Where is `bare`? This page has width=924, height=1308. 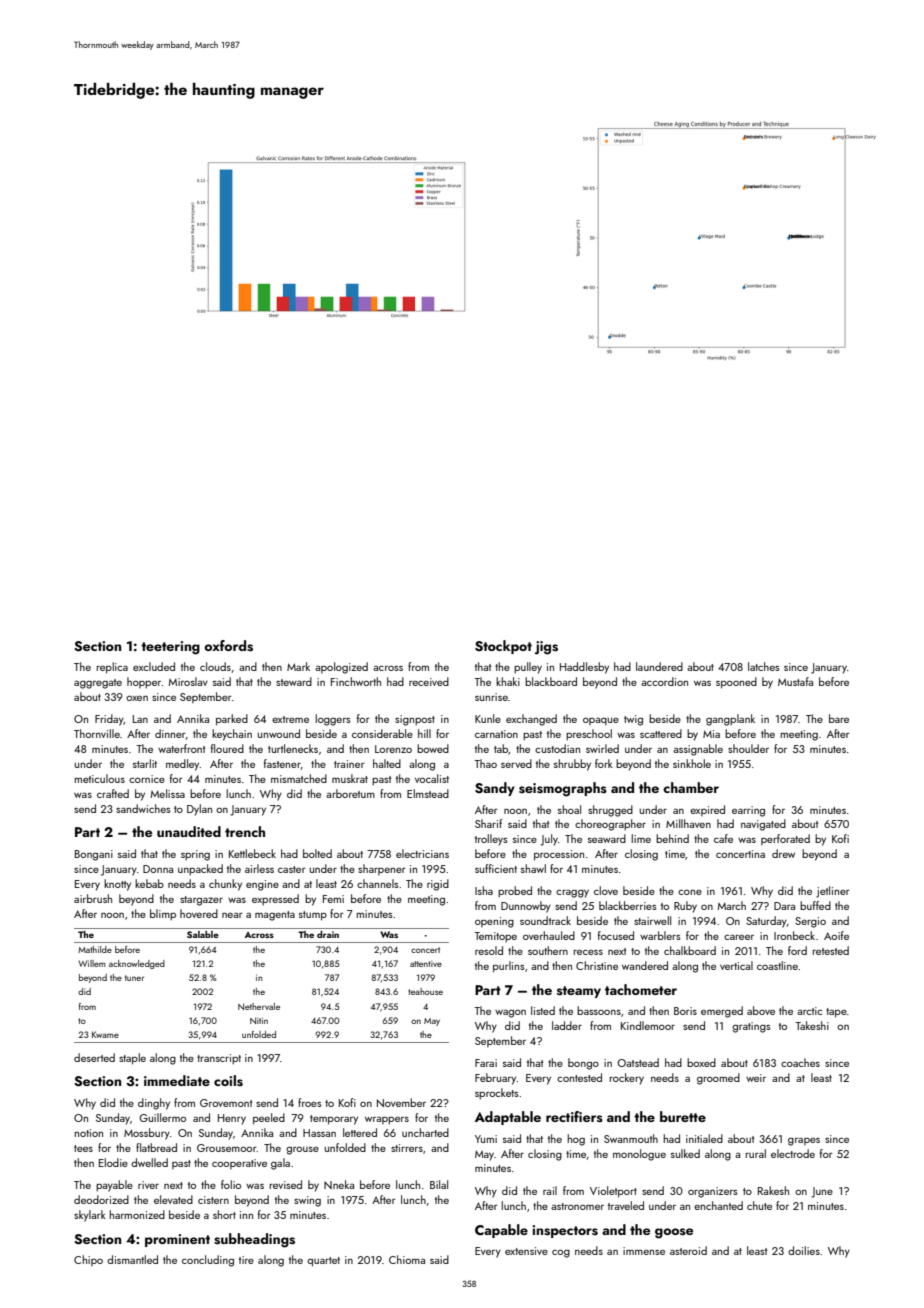
bare is located at coordinates (839, 718).
